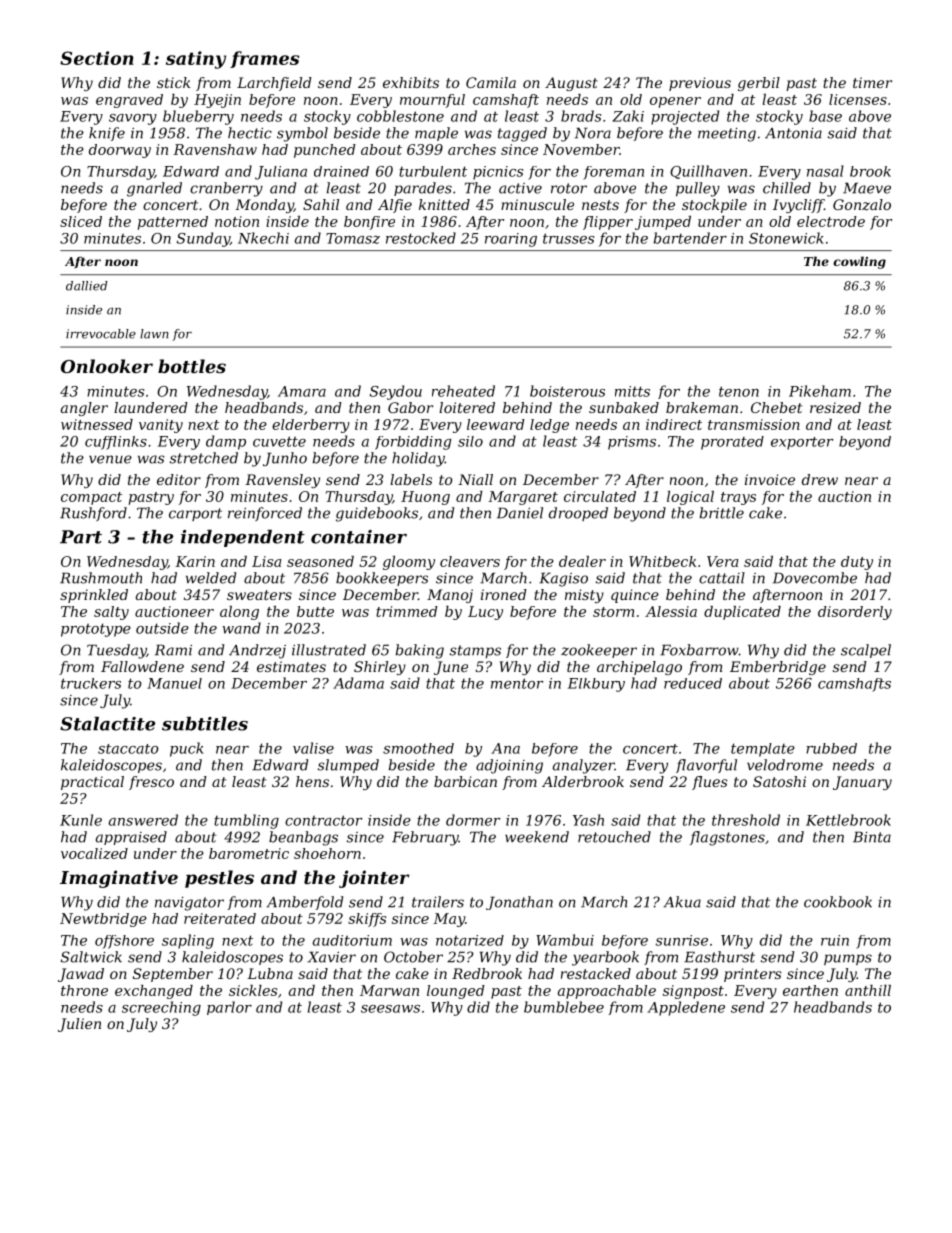  Describe the element at coordinates (250, 133) in the document. I see `hectic` at that location.
